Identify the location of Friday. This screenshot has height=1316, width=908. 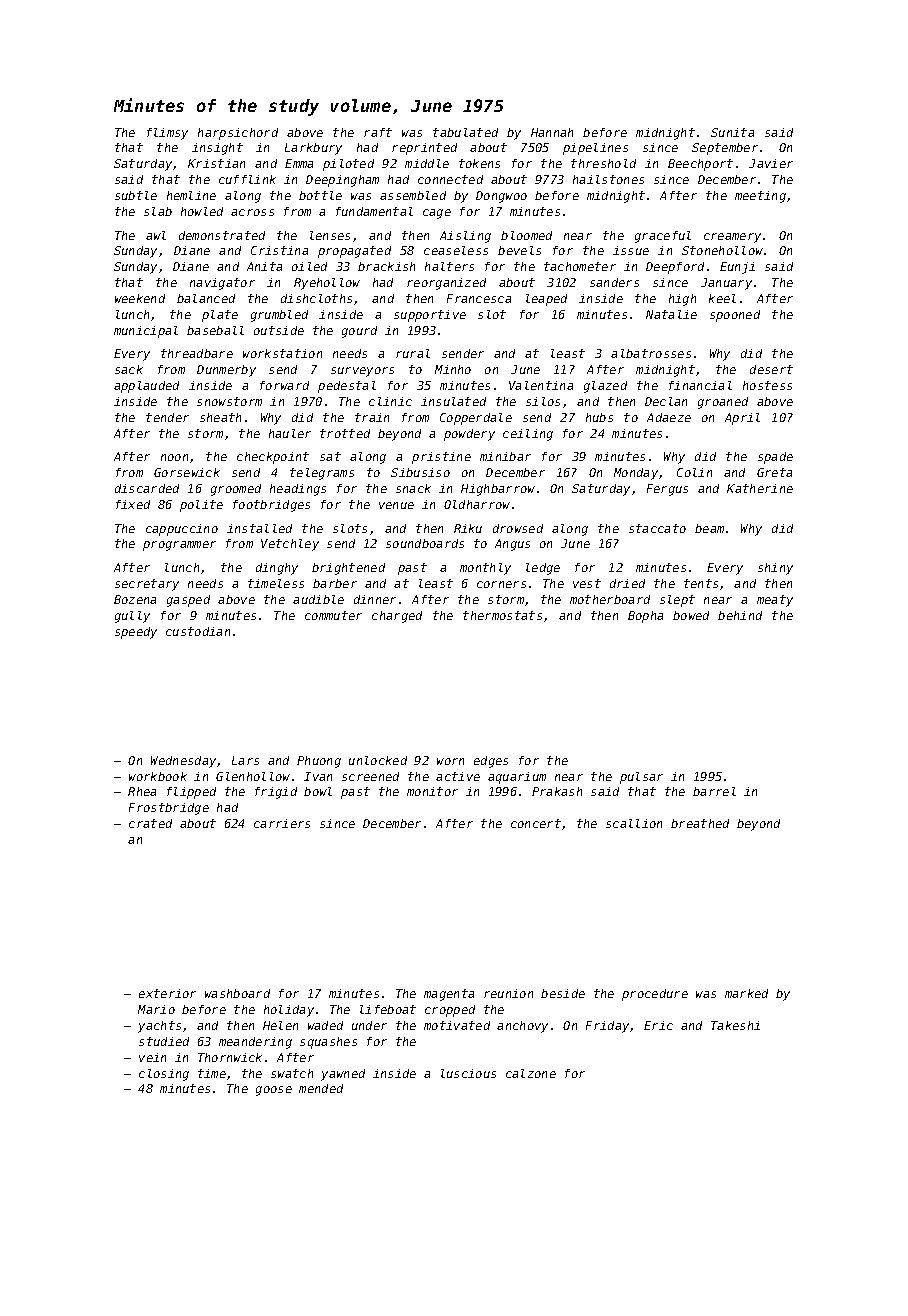
(607, 1027).
